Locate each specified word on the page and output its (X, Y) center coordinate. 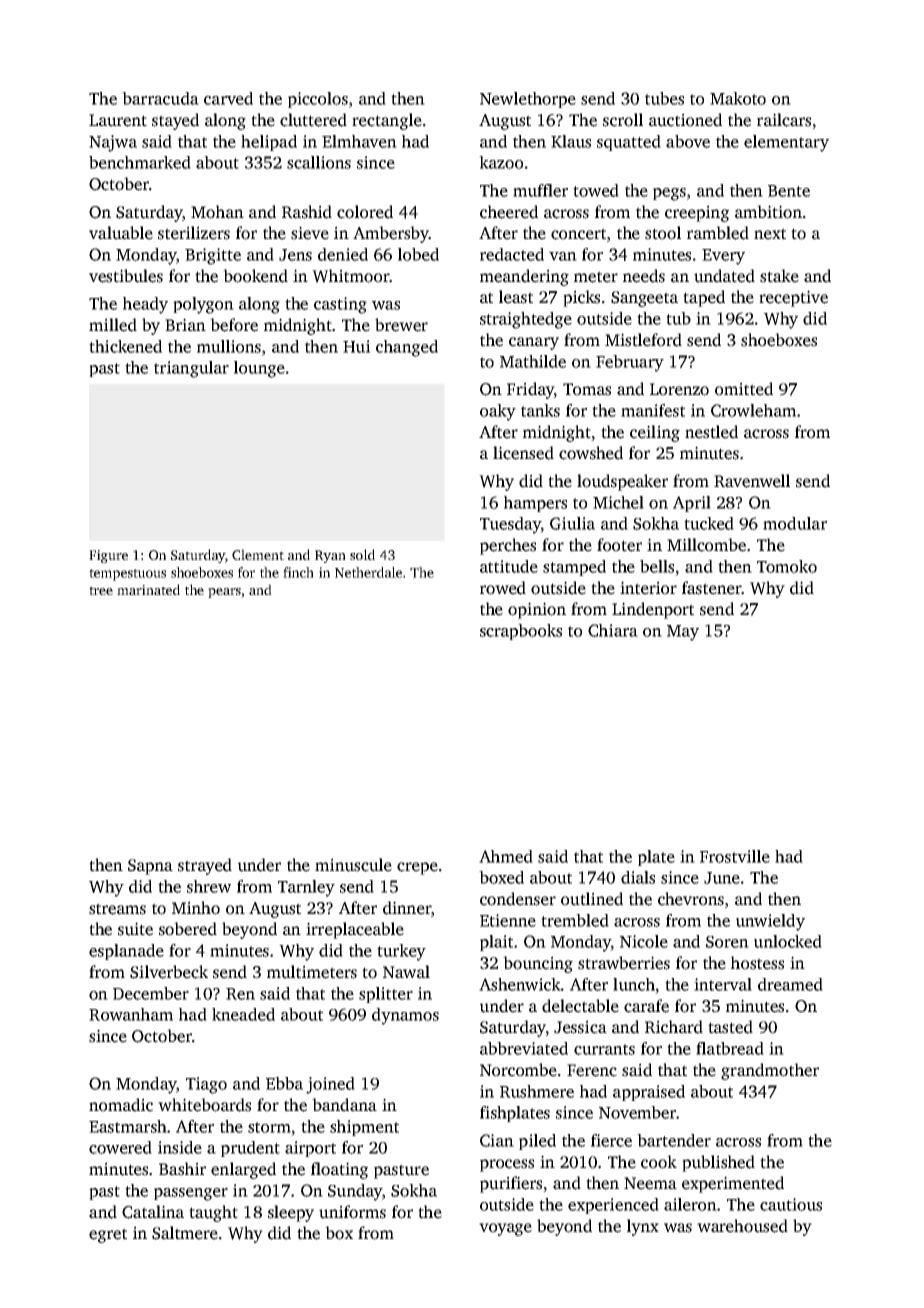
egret (108, 1235)
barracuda (160, 98)
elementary (786, 143)
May (683, 633)
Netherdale (368, 572)
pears (224, 593)
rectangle (387, 121)
